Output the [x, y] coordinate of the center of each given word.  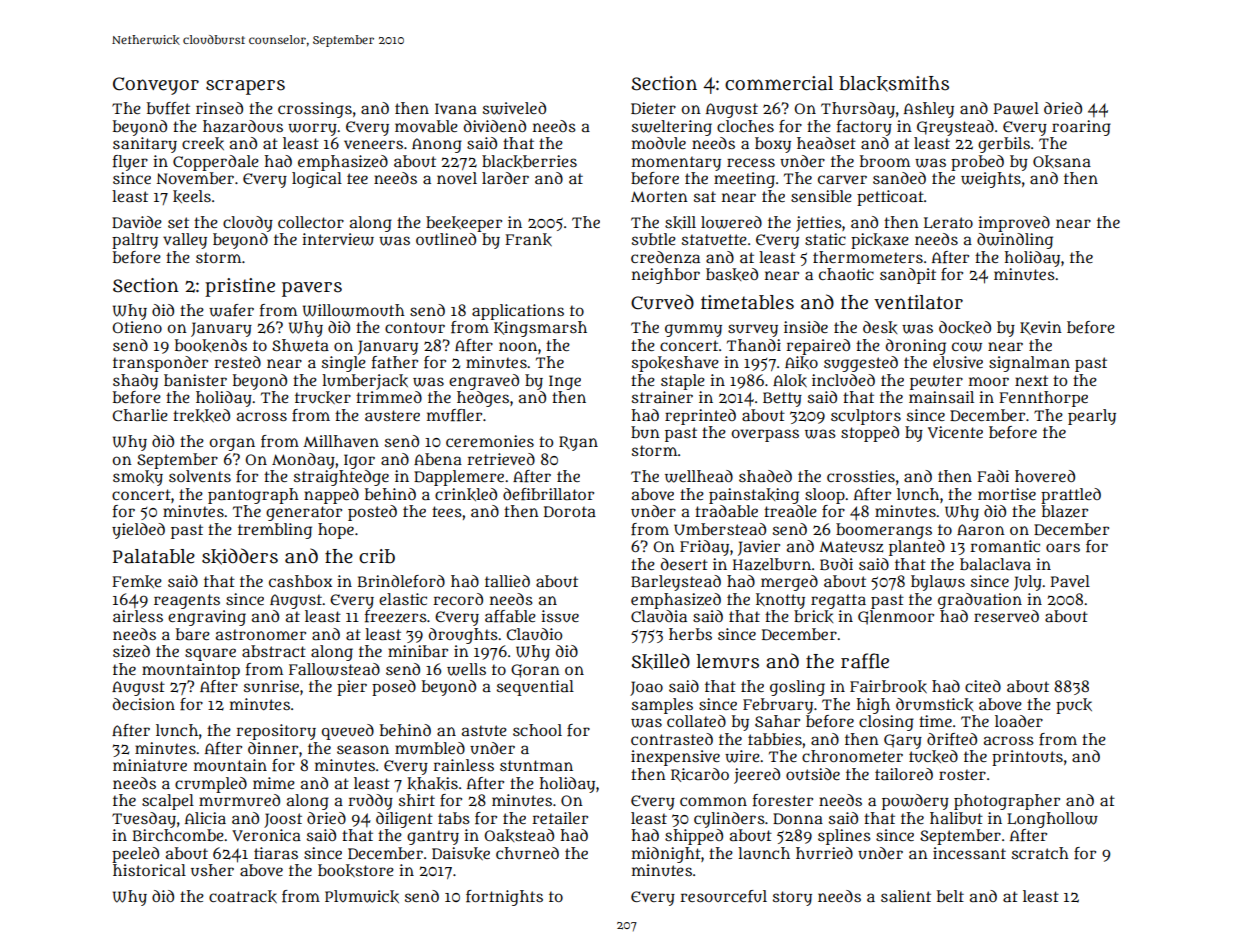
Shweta [300, 345]
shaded [765, 476]
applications [518, 312]
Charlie [140, 415]
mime [274, 783]
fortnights [504, 898]
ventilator [918, 302]
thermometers [868, 257]
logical [317, 180]
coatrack [243, 896]
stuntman [536, 766]
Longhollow [1052, 820]
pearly [1092, 417]
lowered [731, 222]
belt [950, 896]
